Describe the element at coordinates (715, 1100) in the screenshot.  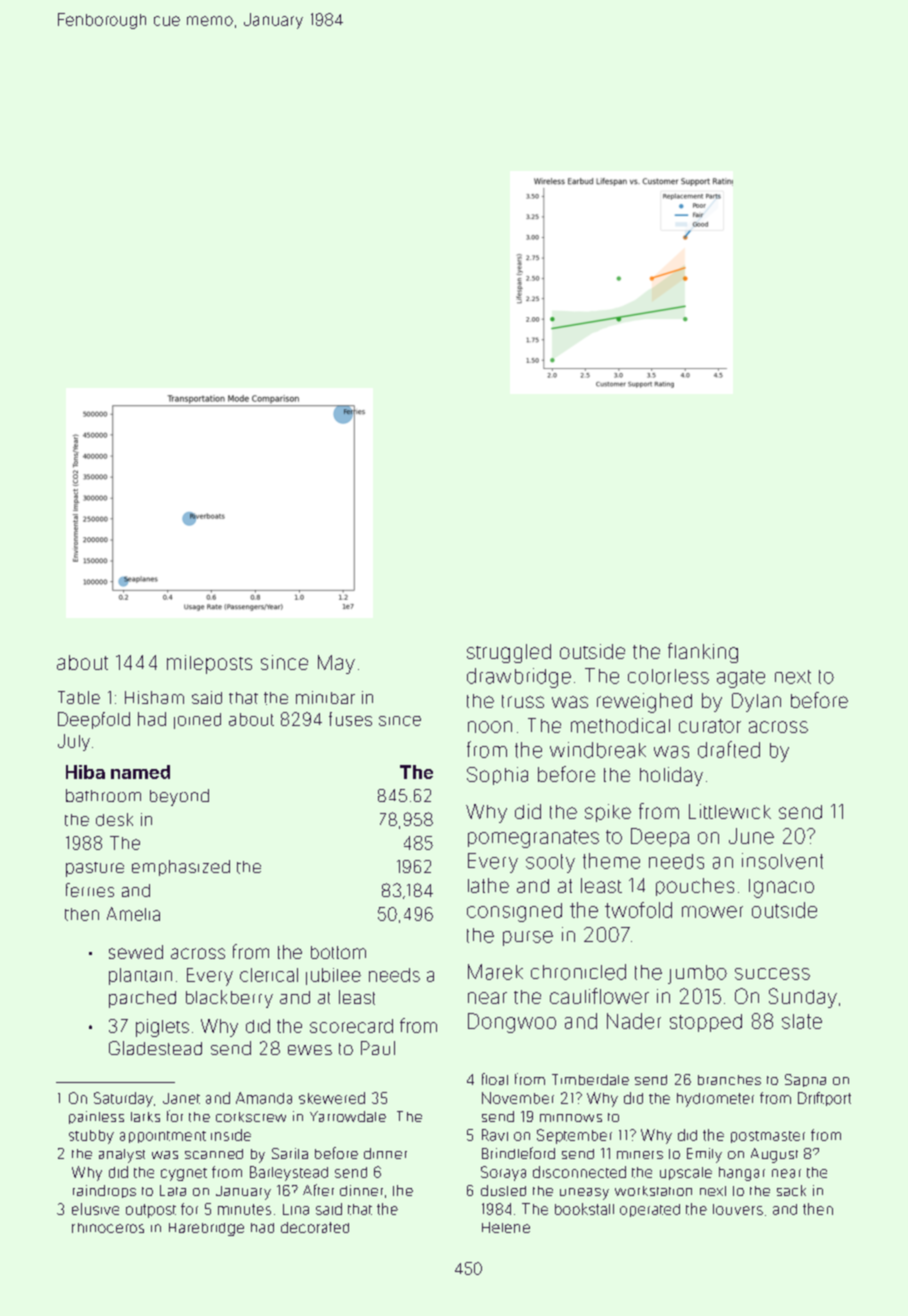
I see `hydrometer` at that location.
